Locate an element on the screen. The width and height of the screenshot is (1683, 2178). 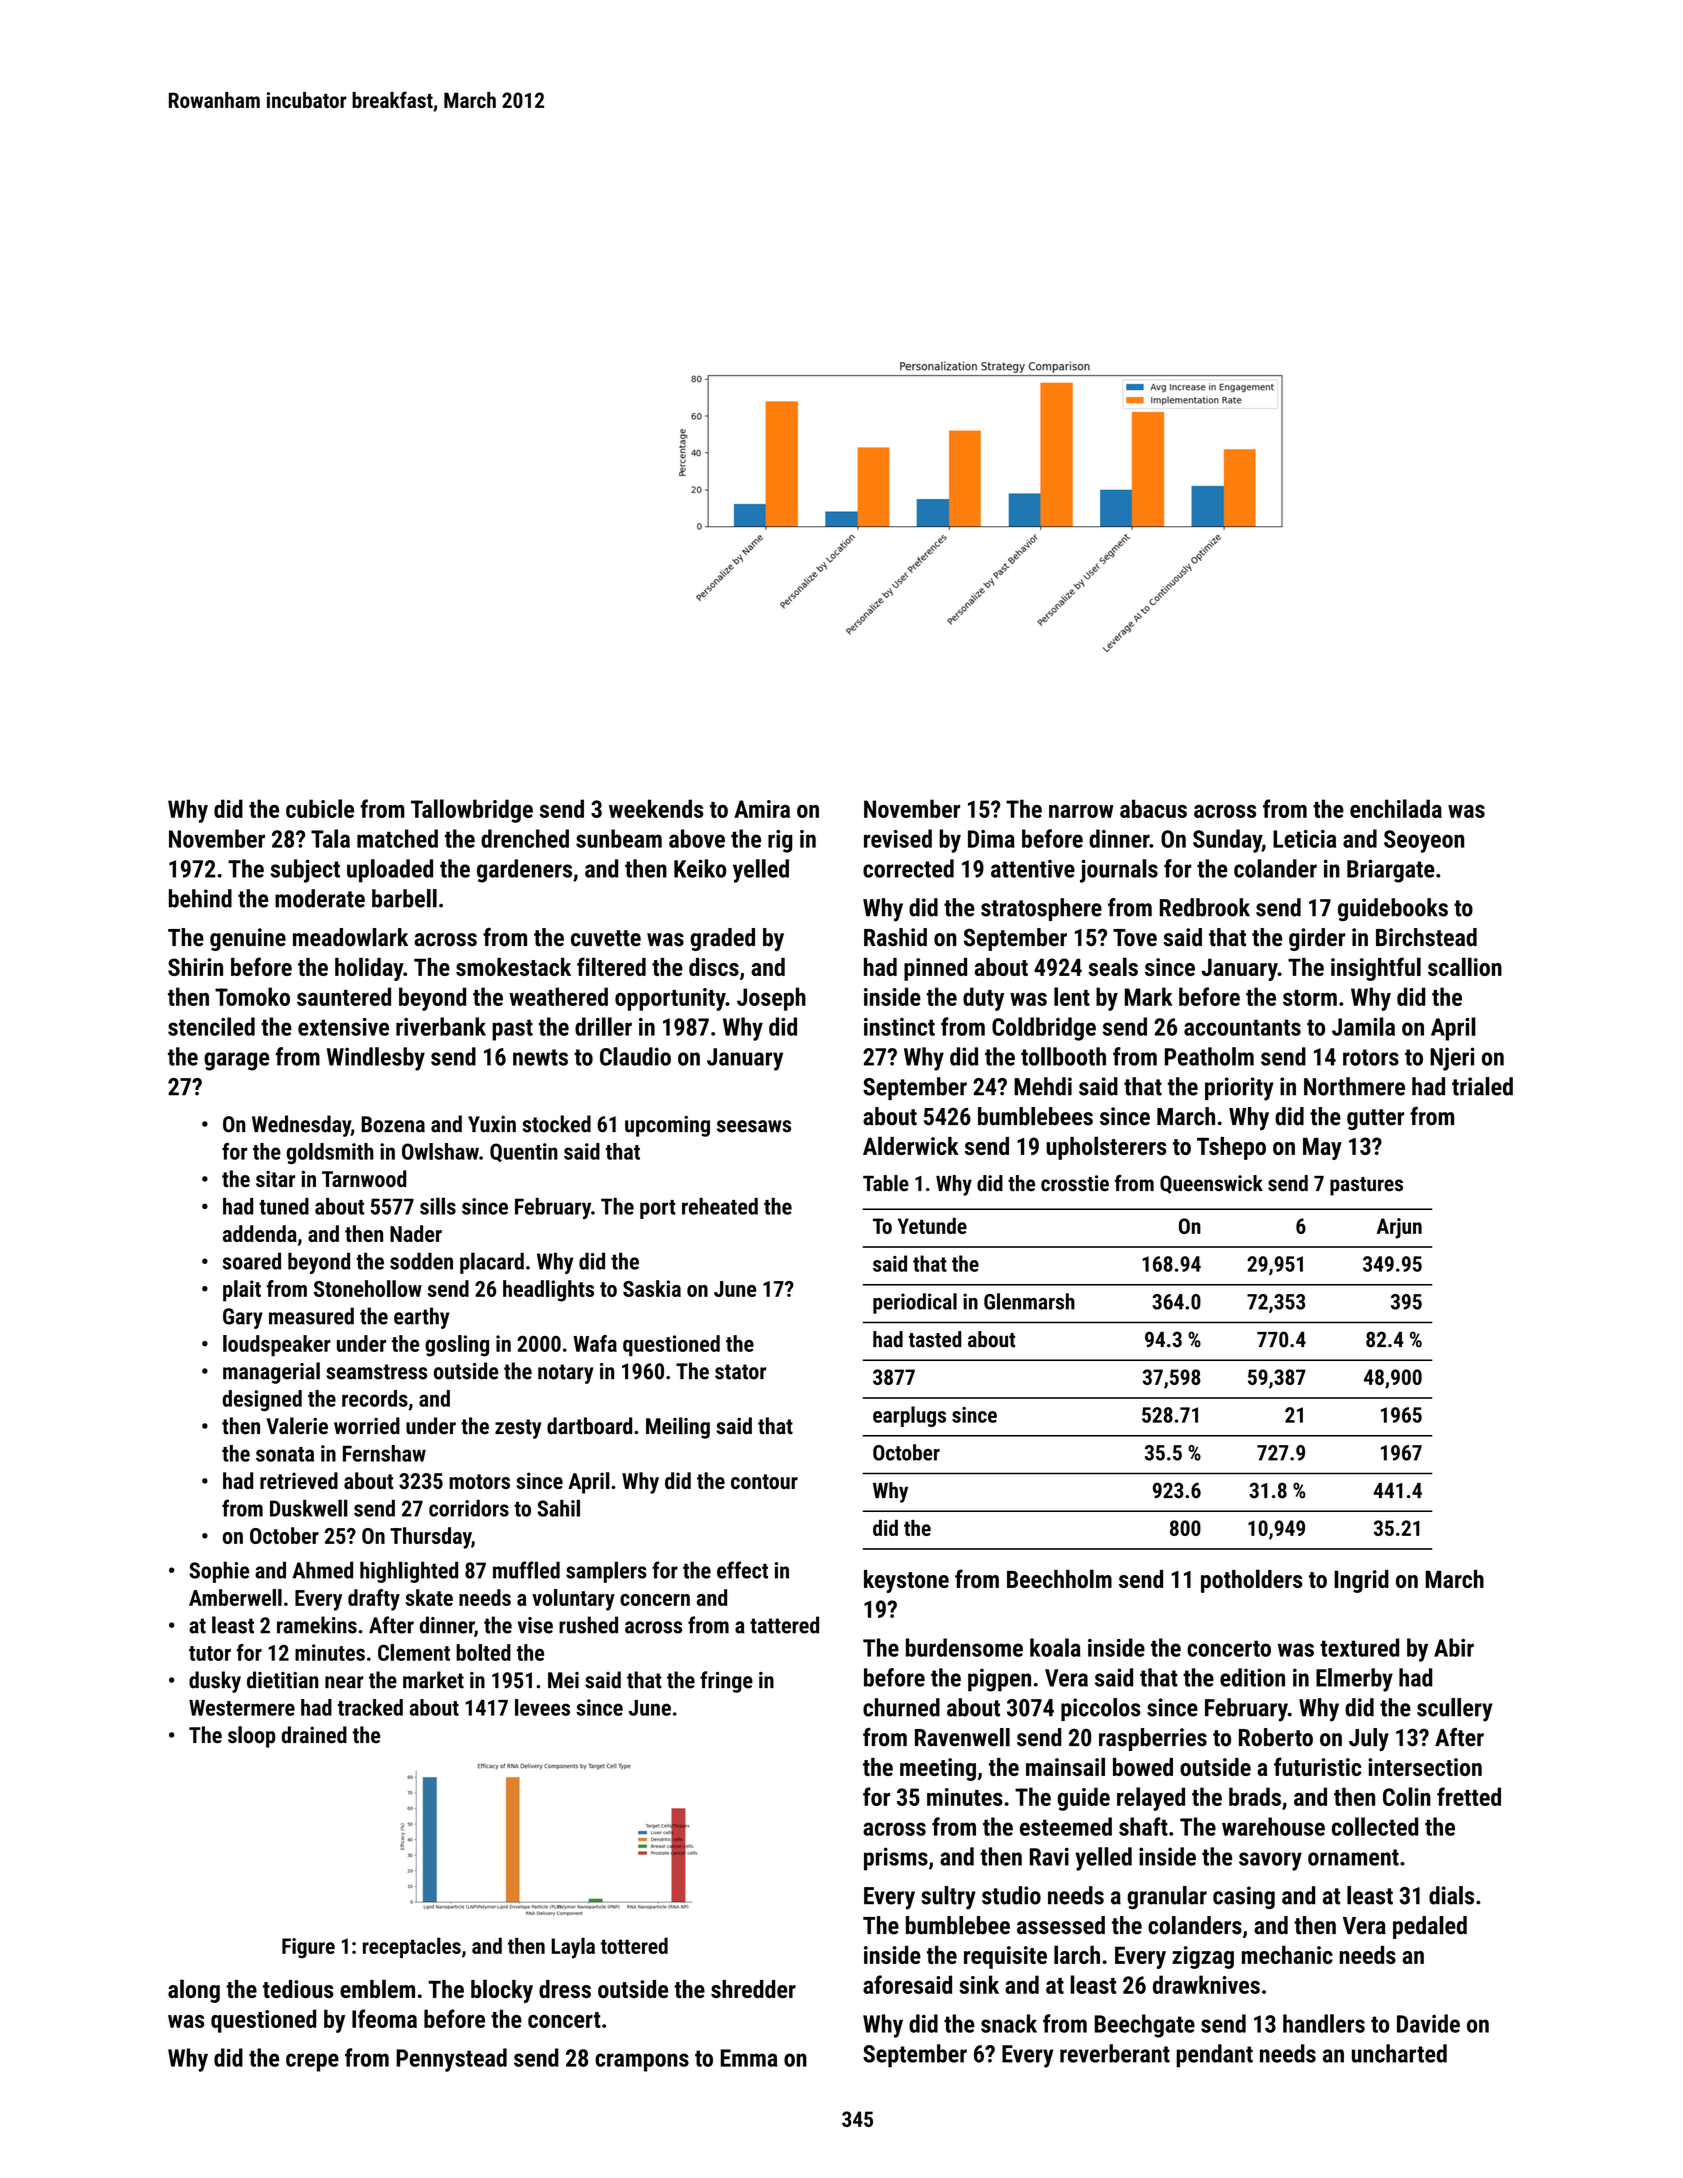
Emma is located at coordinates (748, 2058).
